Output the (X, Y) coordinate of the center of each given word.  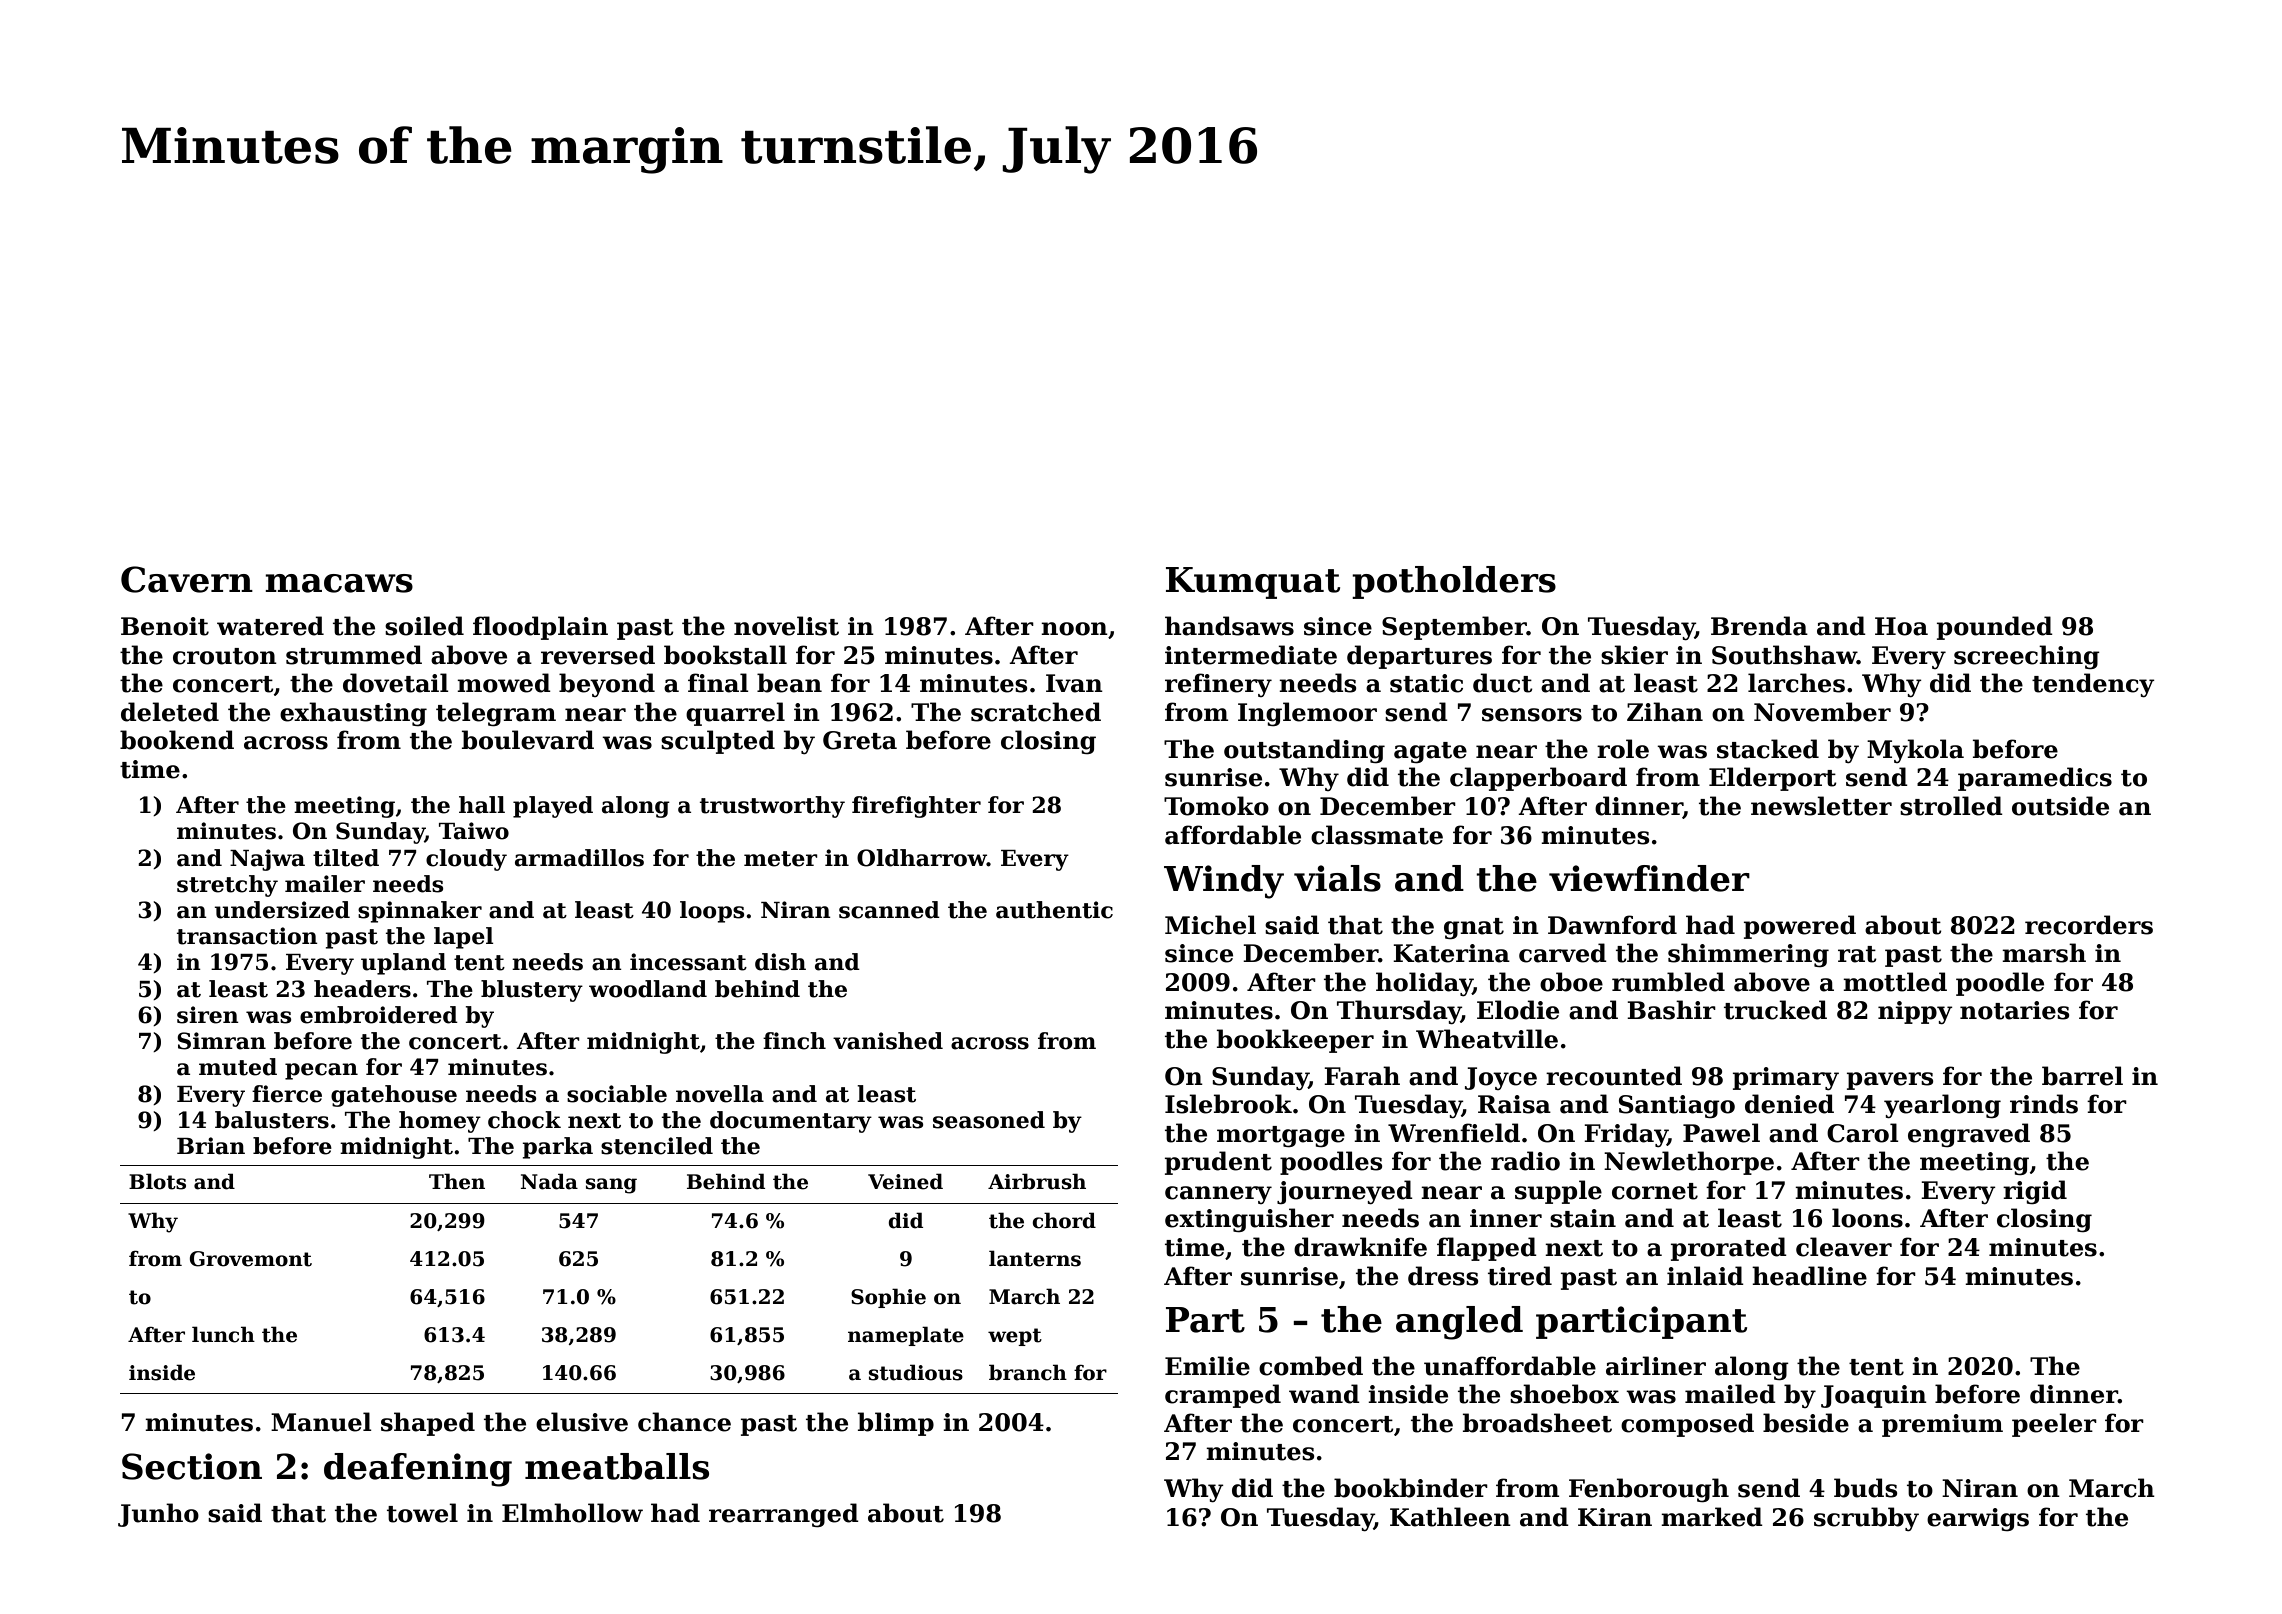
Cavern (187, 579)
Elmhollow (572, 1513)
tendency (2093, 685)
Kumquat (1253, 583)
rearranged (784, 1515)
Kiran (1615, 1517)
